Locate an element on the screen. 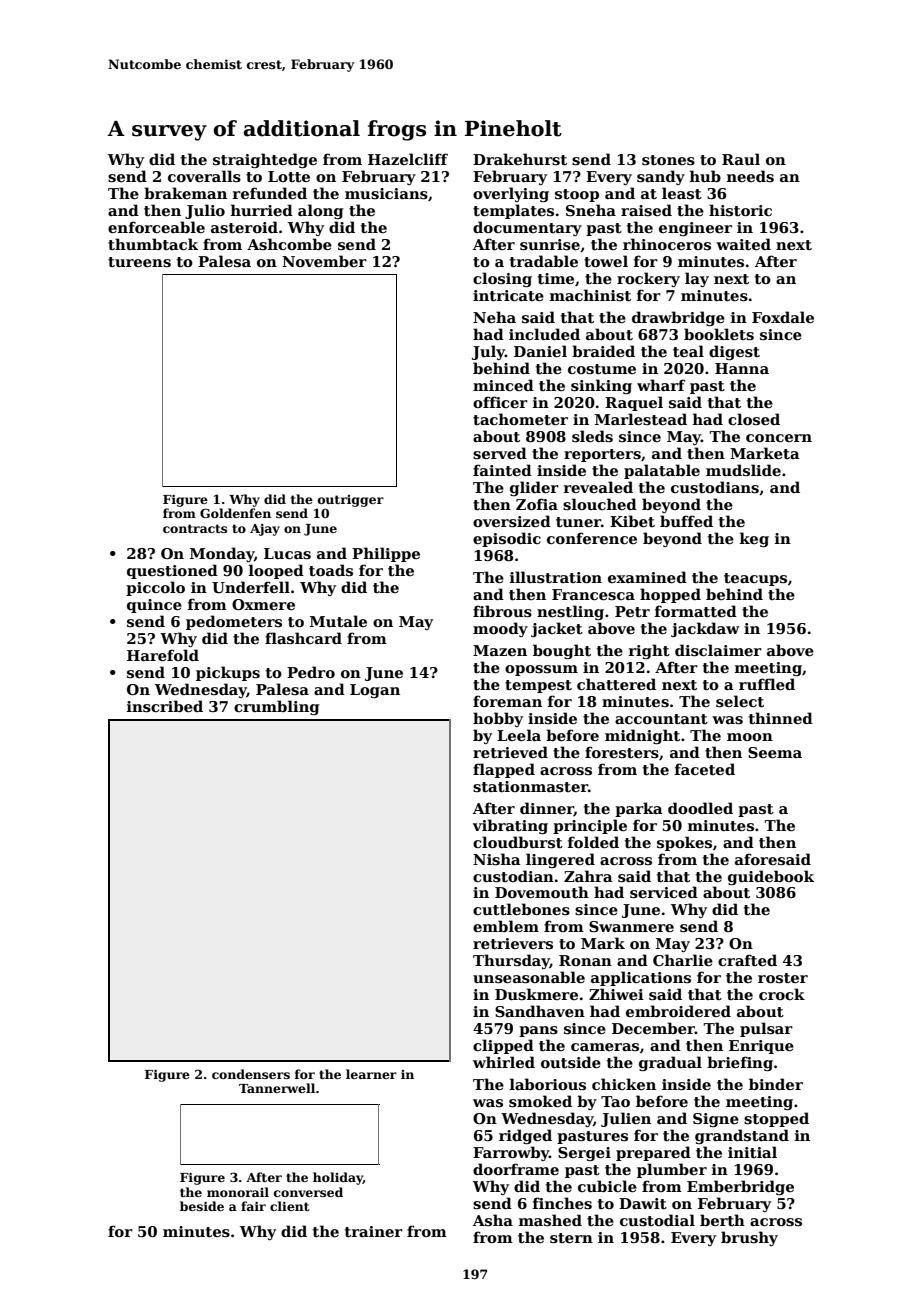 The image size is (924, 1308). cameras is located at coordinates (605, 1047).
